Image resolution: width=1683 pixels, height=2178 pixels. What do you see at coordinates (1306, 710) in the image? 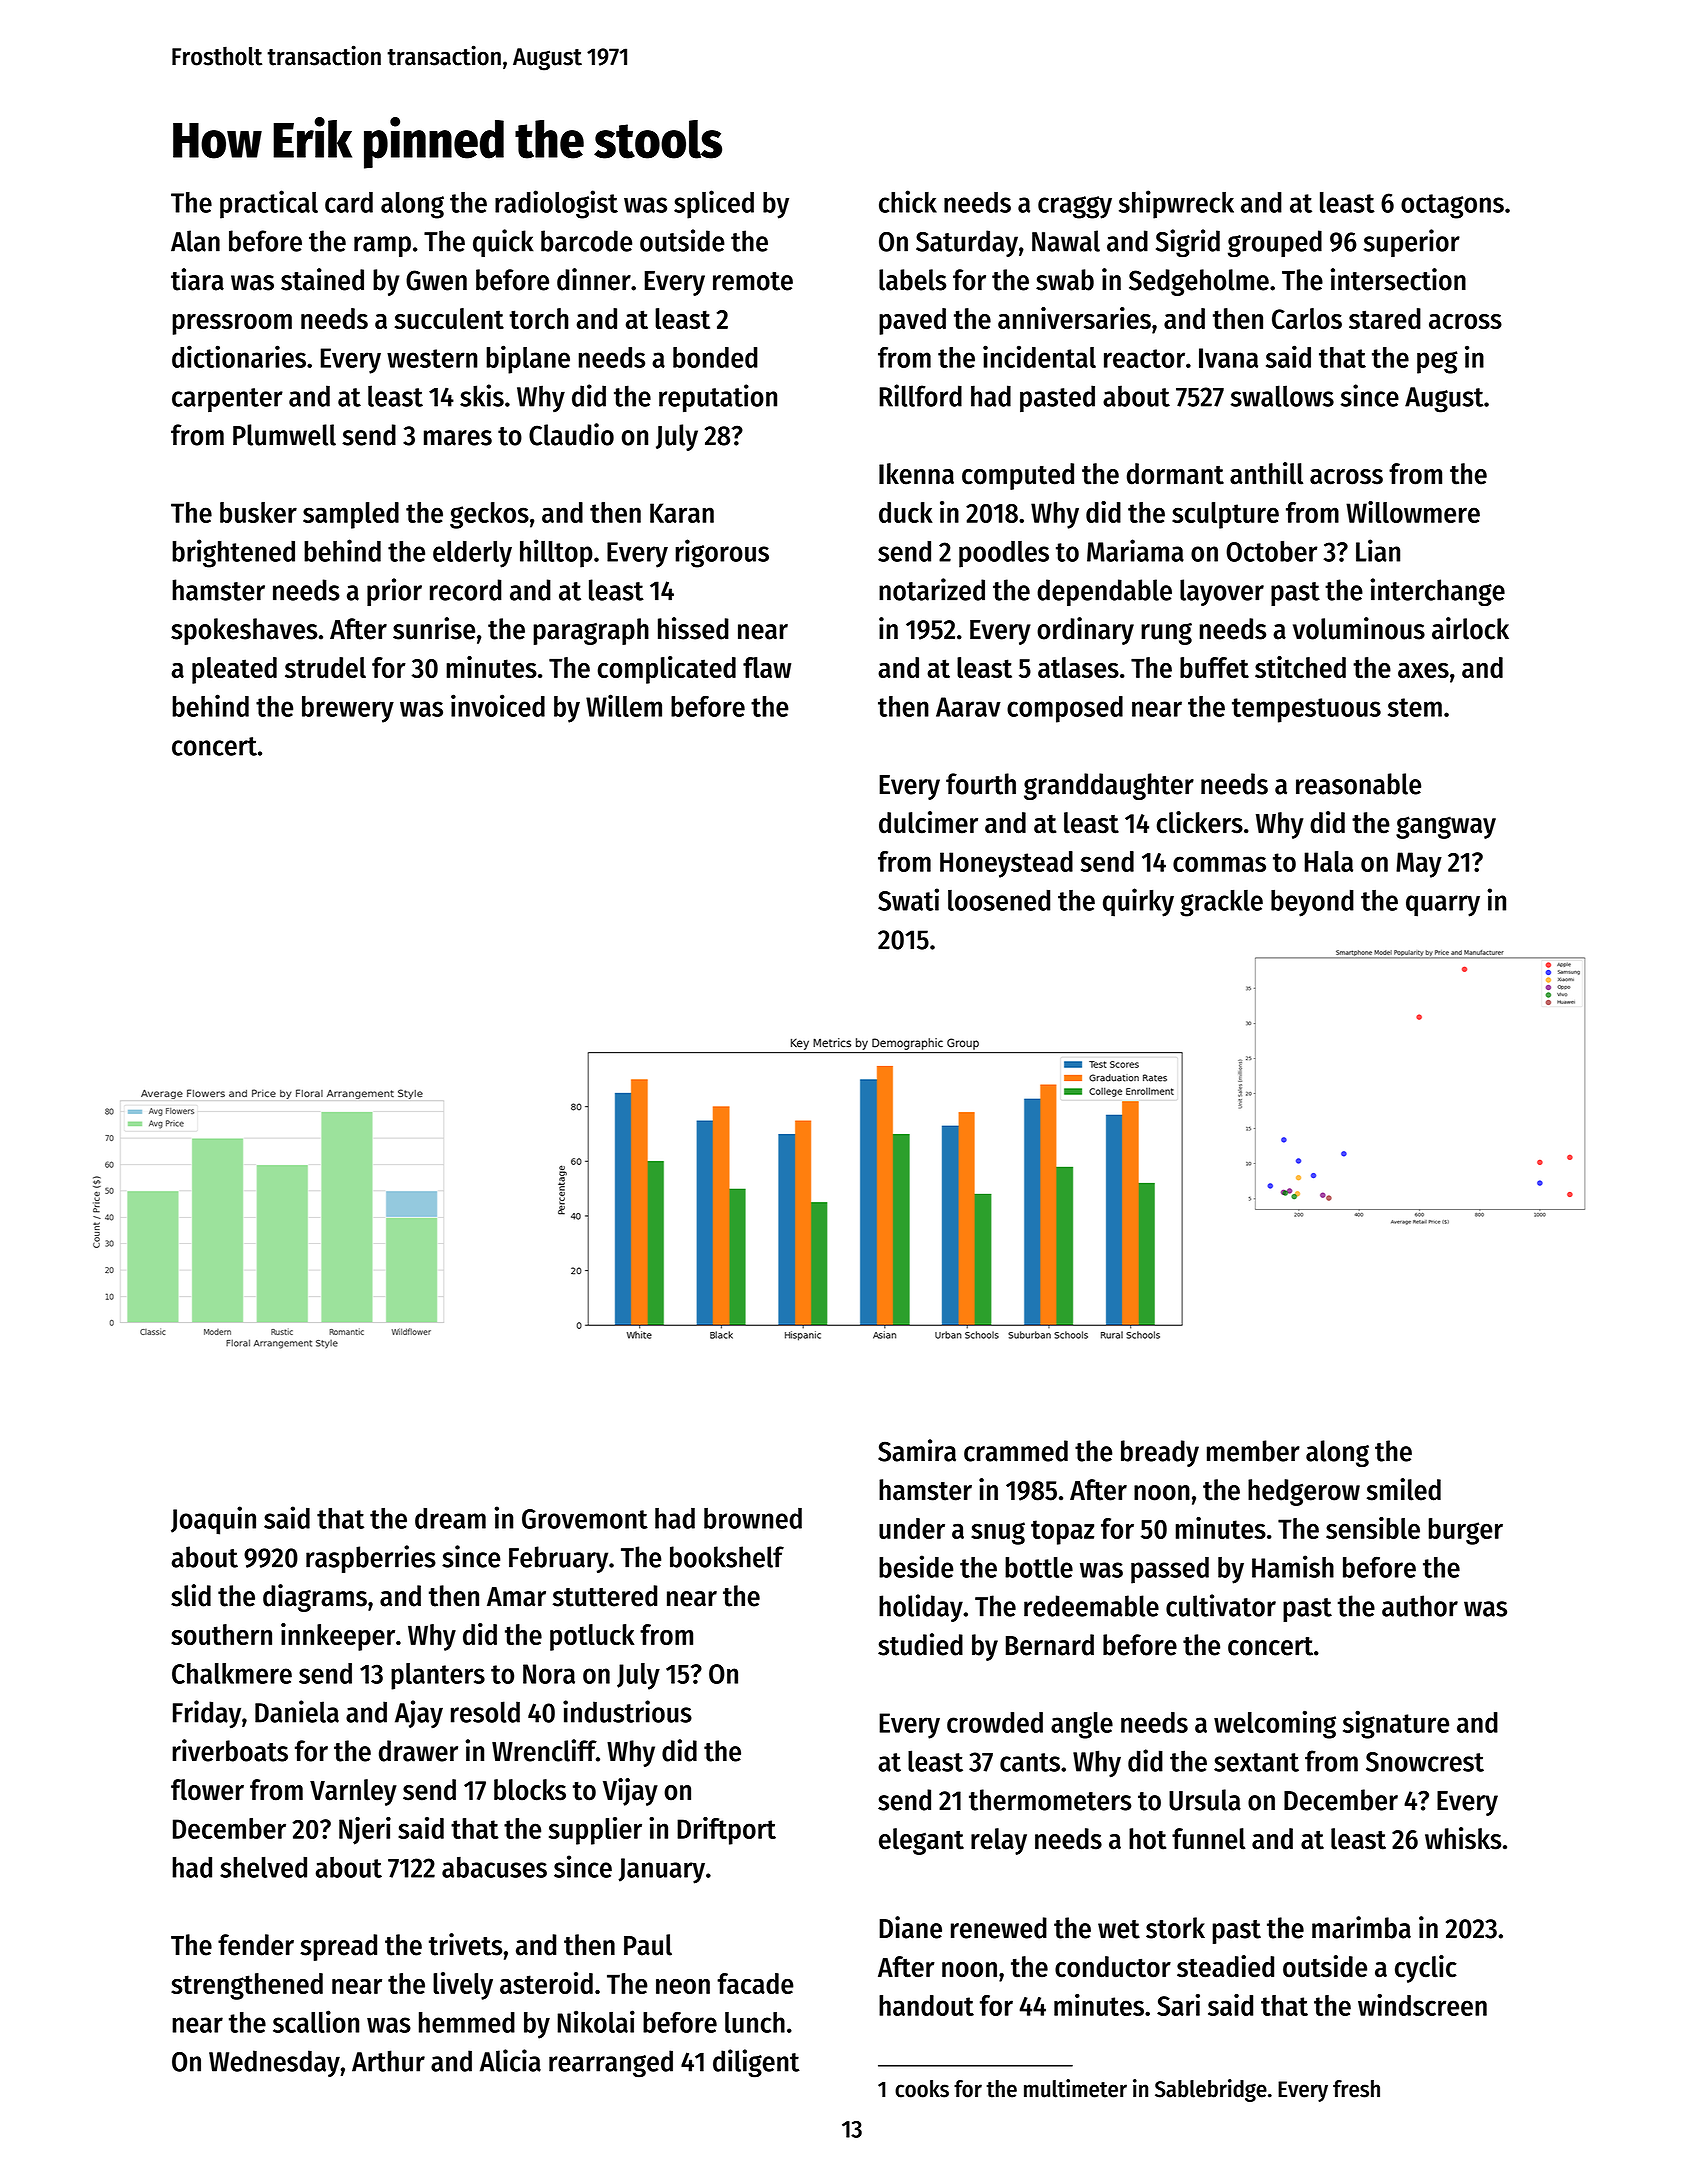
I see `tempestuous` at bounding box center [1306, 710].
